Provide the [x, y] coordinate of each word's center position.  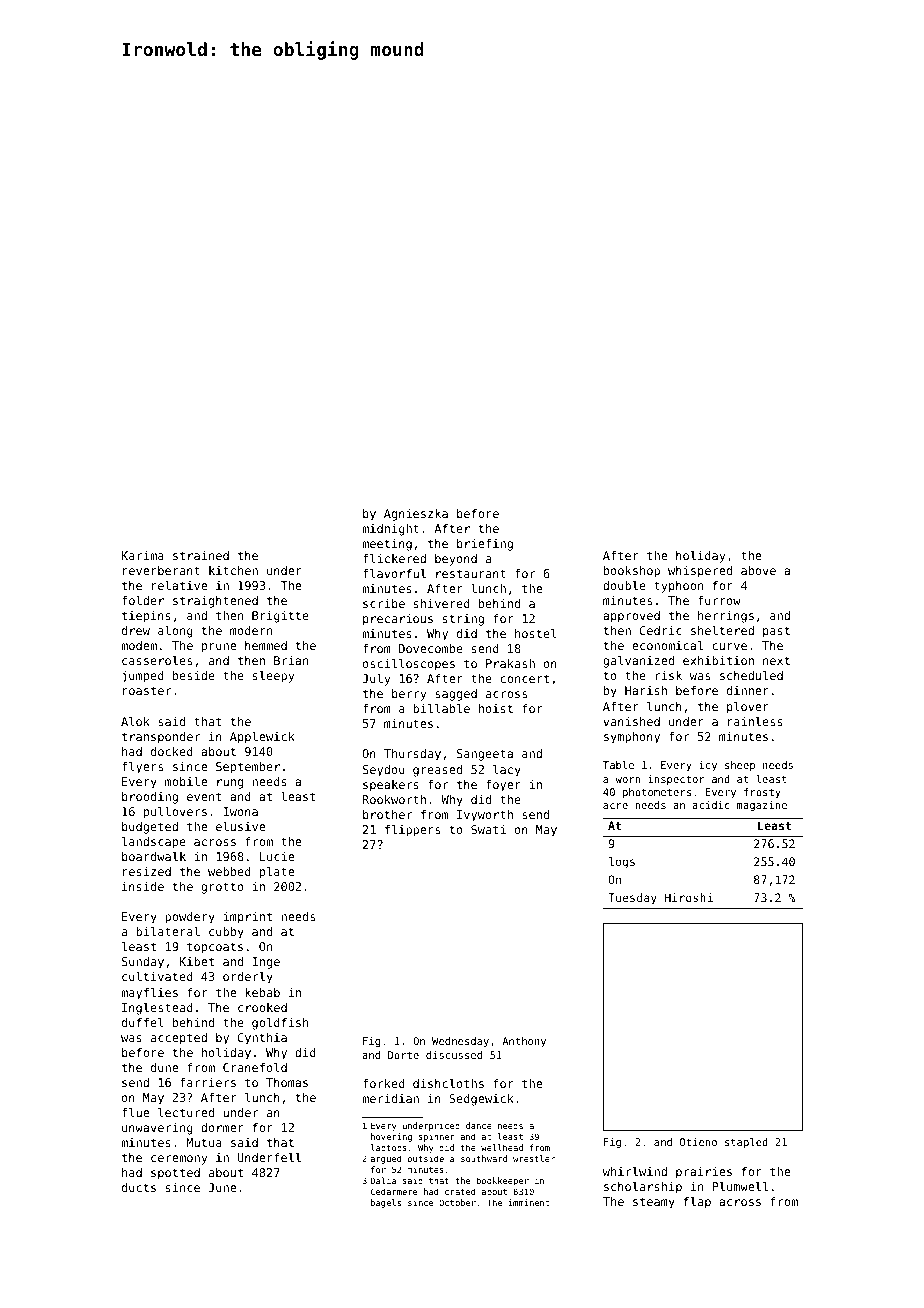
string [463, 620]
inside [143, 886]
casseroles [157, 660]
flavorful [394, 573]
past [776, 632]
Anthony [524, 1042]
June [222, 1187]
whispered [700, 572]
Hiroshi [689, 897]
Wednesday [460, 1042]
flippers [412, 831]
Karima [143, 555]
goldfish [280, 1024]
